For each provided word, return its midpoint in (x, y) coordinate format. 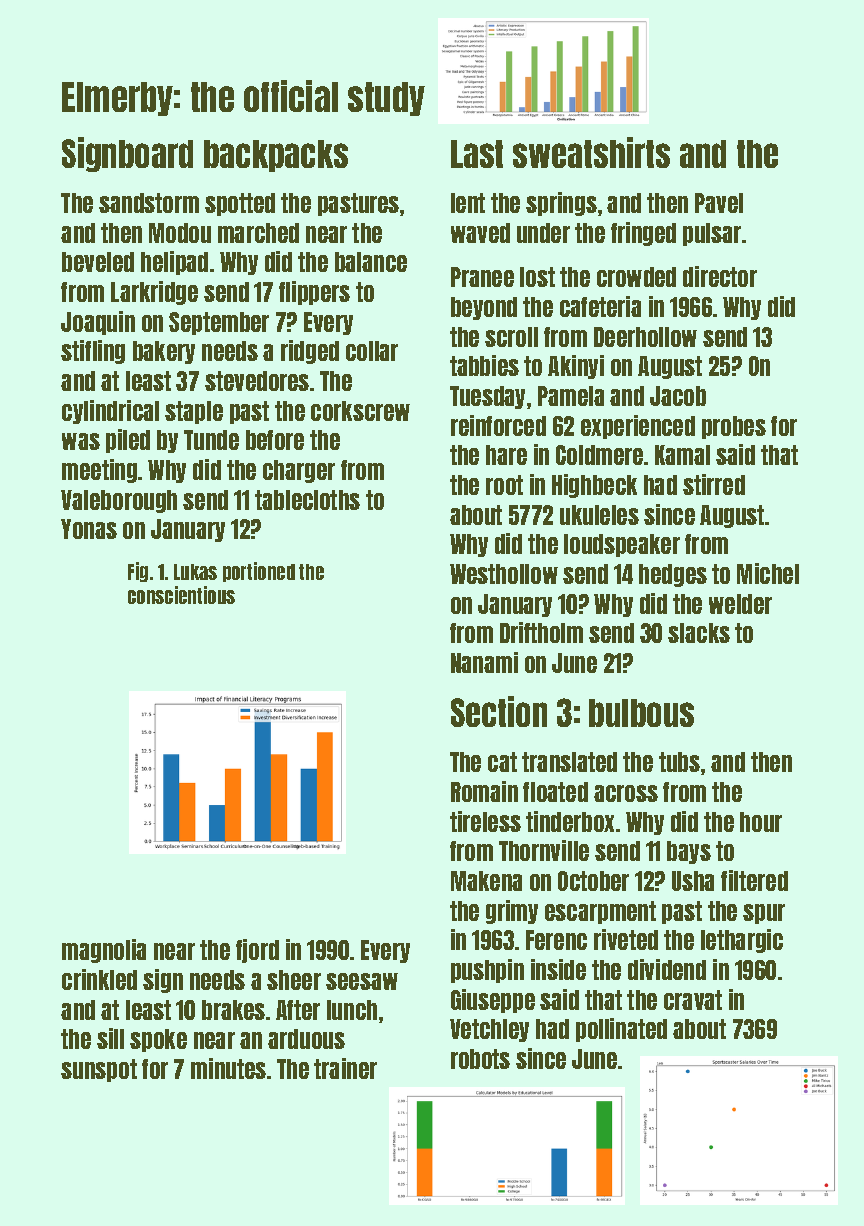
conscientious (181, 595)
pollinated (621, 1030)
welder (740, 604)
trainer (345, 1068)
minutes (228, 1068)
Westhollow (504, 574)
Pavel (719, 203)
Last (477, 154)
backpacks (276, 156)
